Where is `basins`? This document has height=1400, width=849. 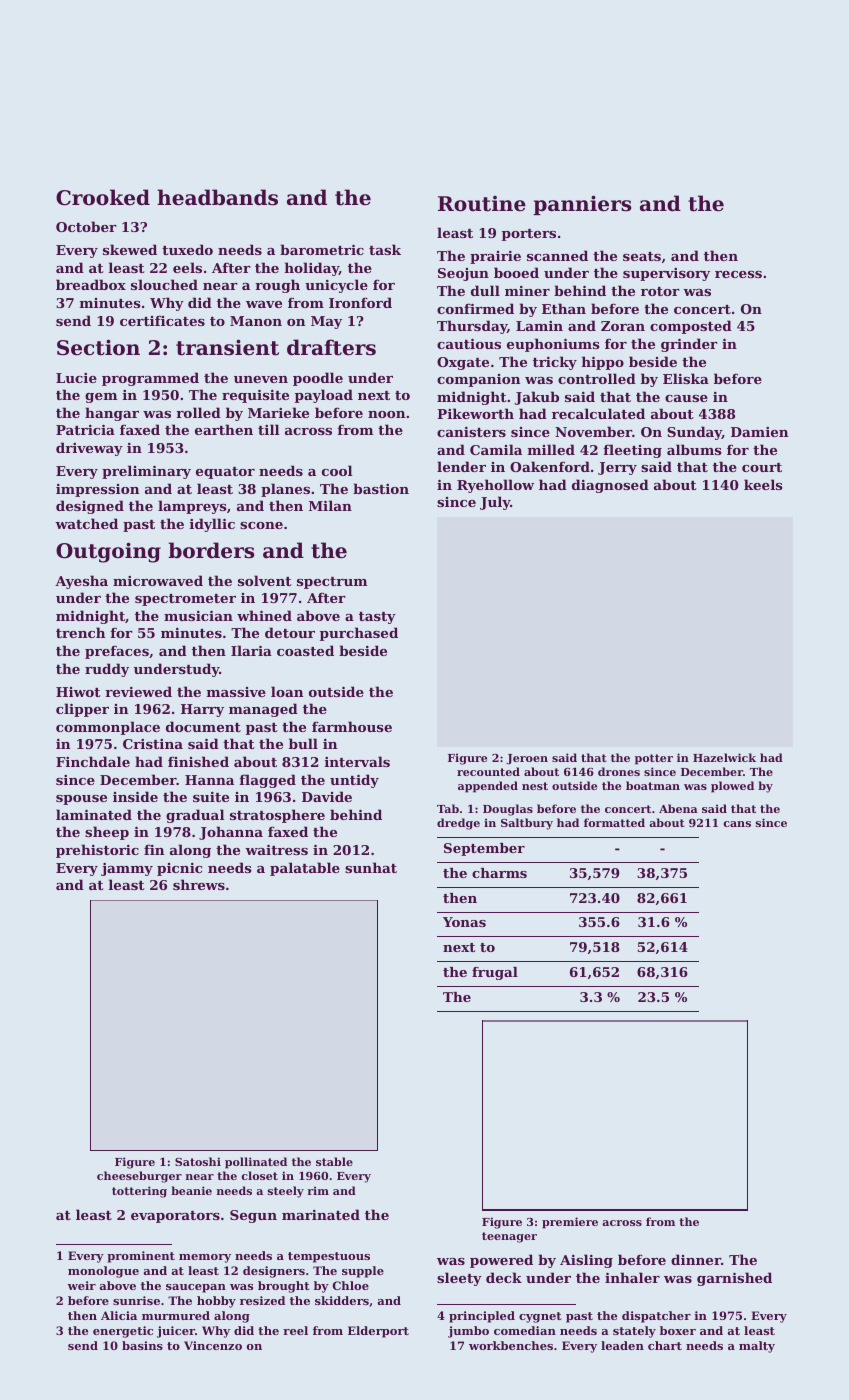
basins is located at coordinates (142, 1345).
